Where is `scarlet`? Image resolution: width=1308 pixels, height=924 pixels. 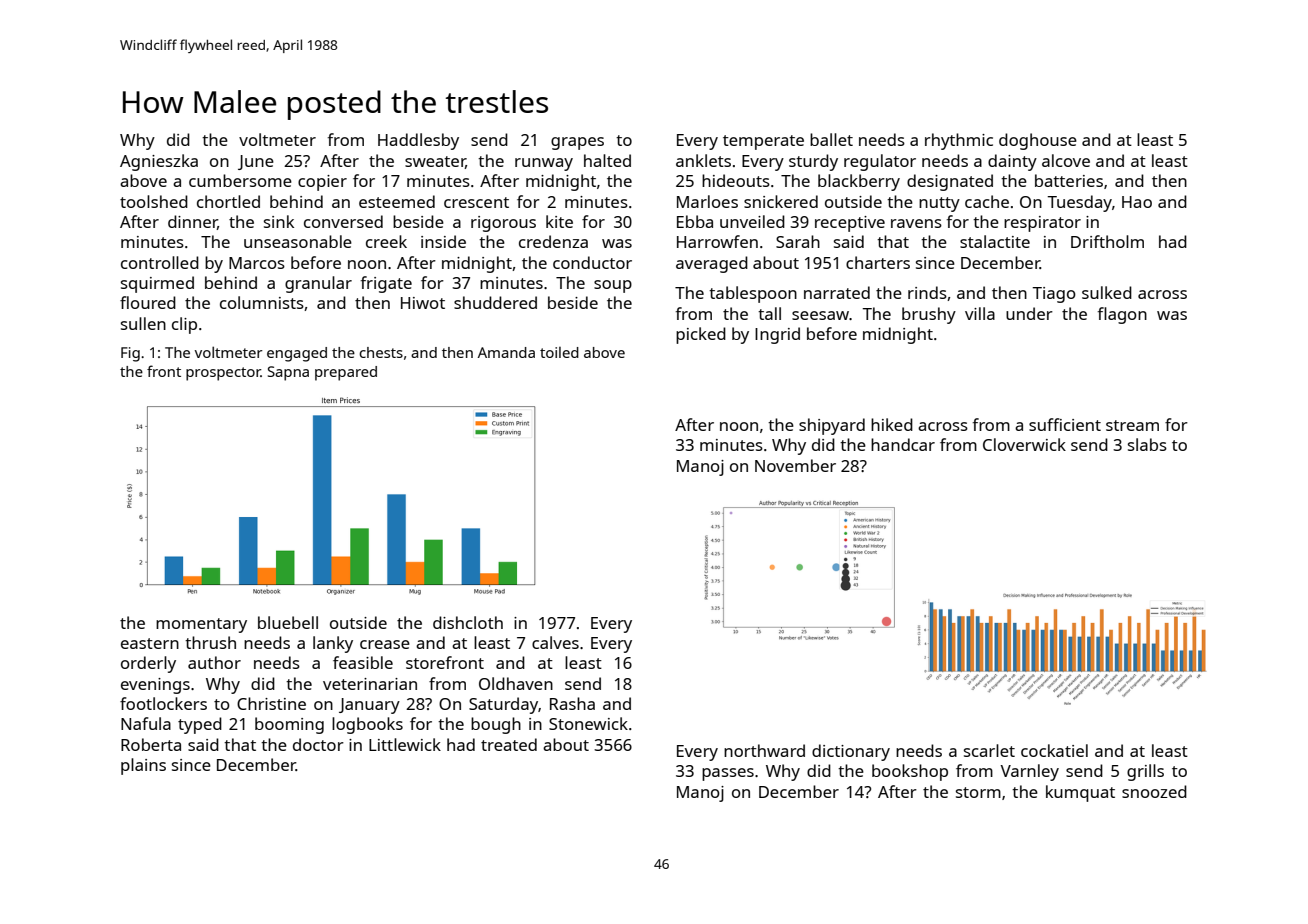 scarlet is located at coordinates (989, 750).
